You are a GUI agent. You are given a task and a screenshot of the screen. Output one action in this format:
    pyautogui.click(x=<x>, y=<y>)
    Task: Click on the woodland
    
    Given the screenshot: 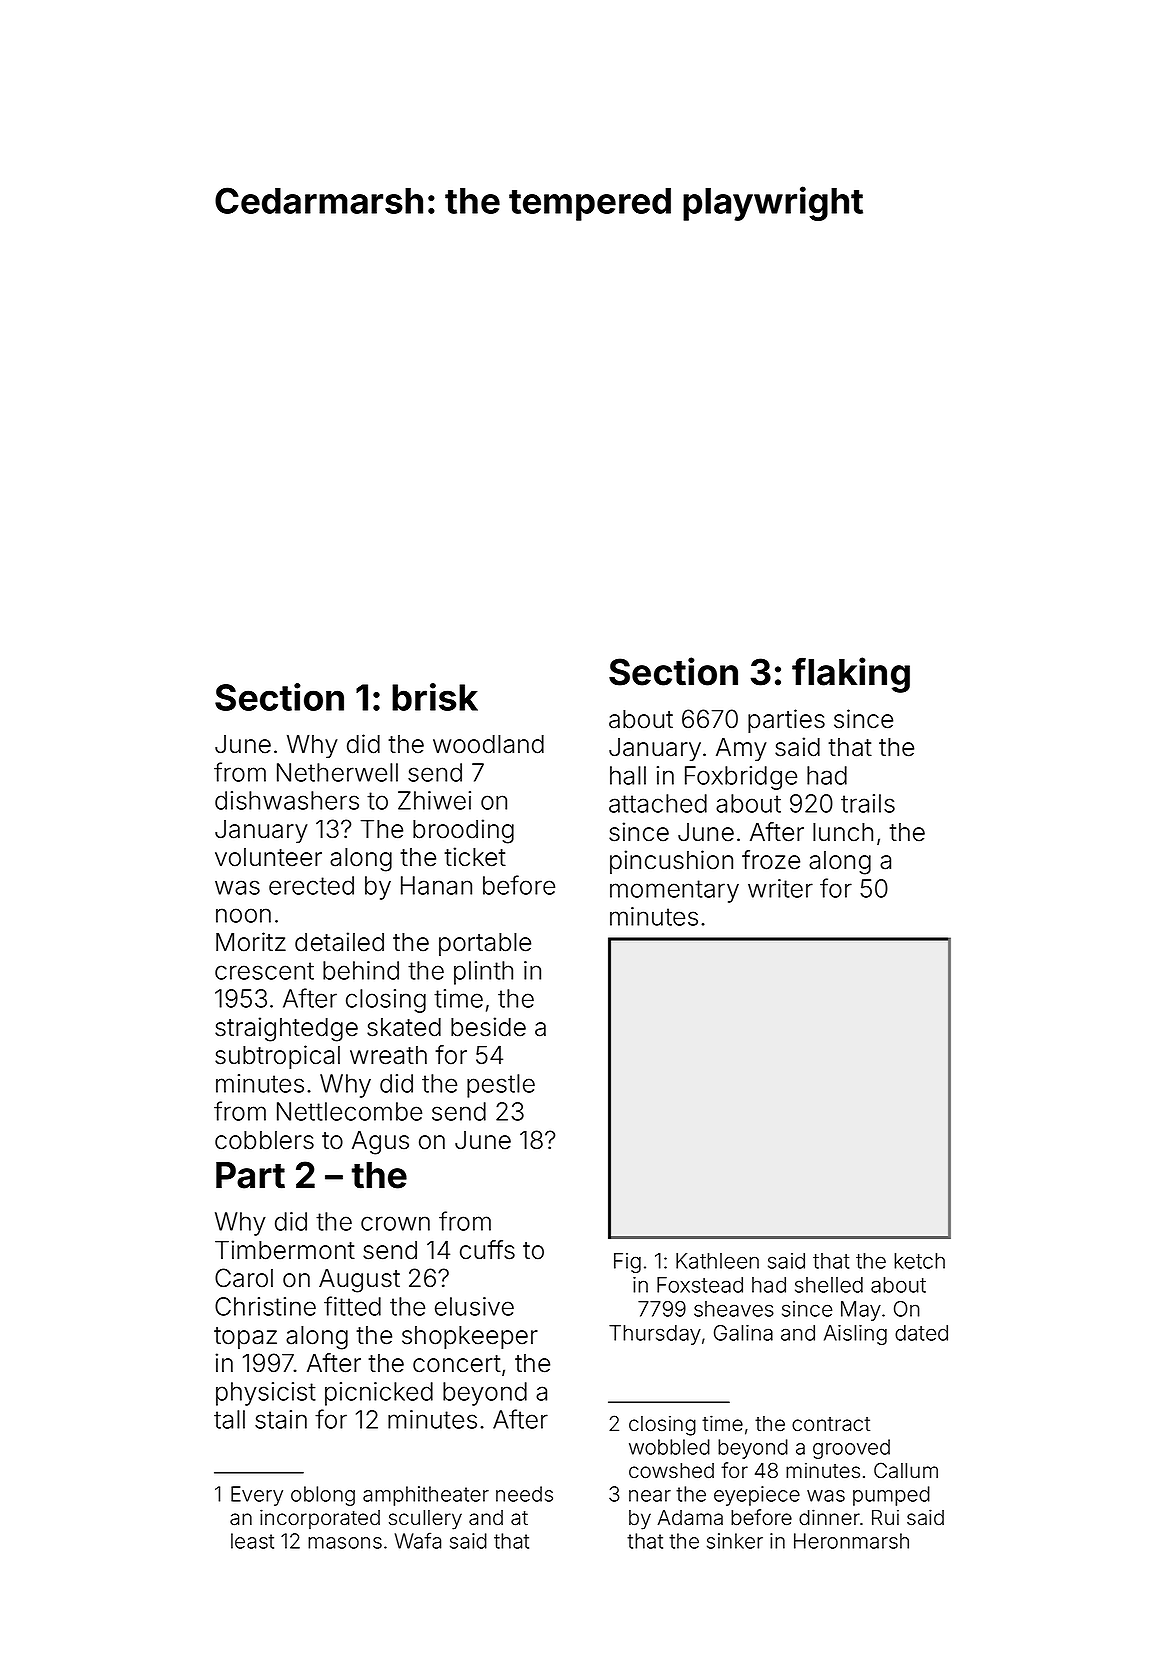 What is the action you would take?
    pyautogui.click(x=488, y=744)
